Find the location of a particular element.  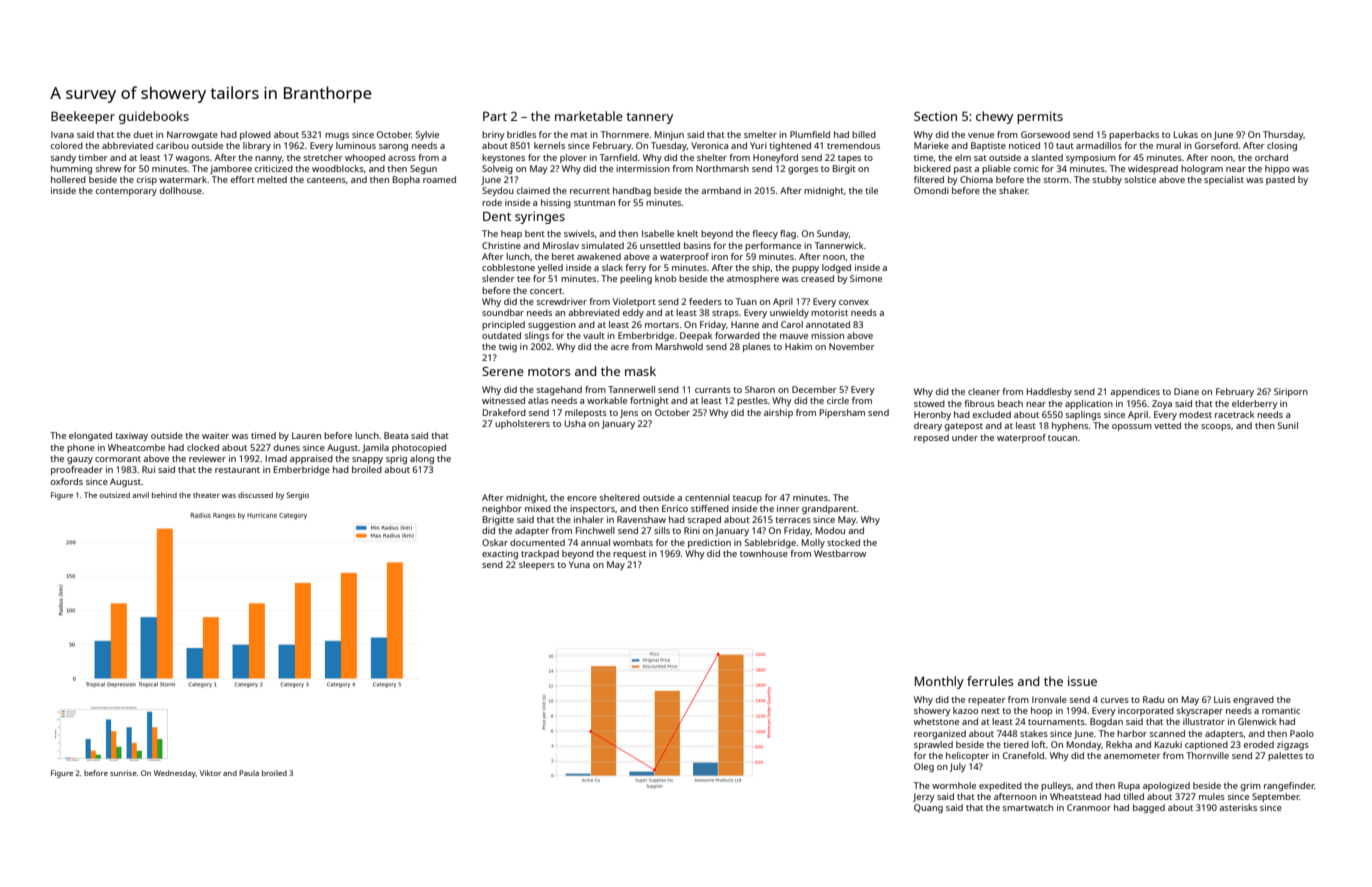

Paula is located at coordinates (249, 773).
